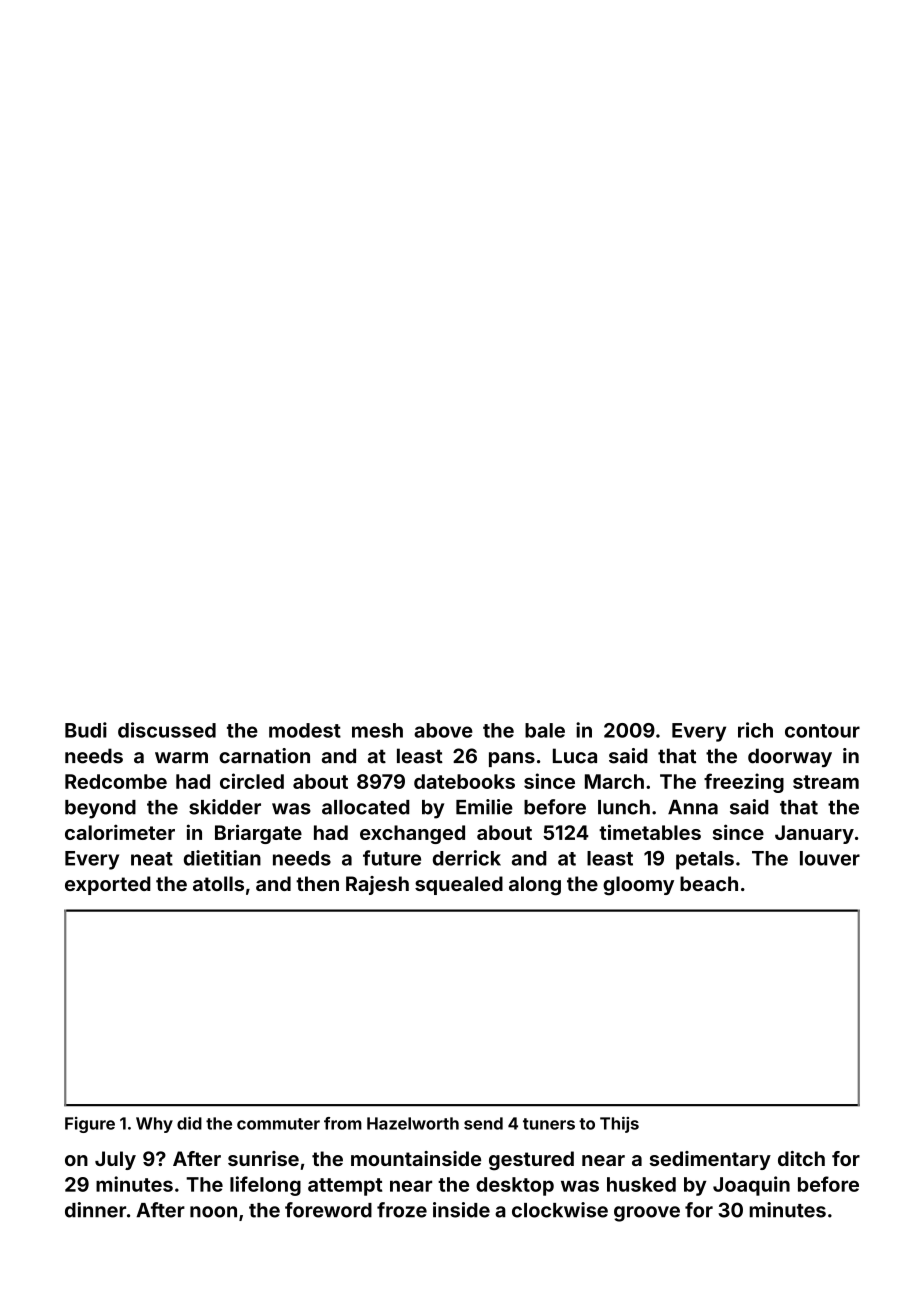 Image resolution: width=924 pixels, height=1311 pixels. Describe the element at coordinates (213, 1212) in the screenshot. I see `noon` at that location.
